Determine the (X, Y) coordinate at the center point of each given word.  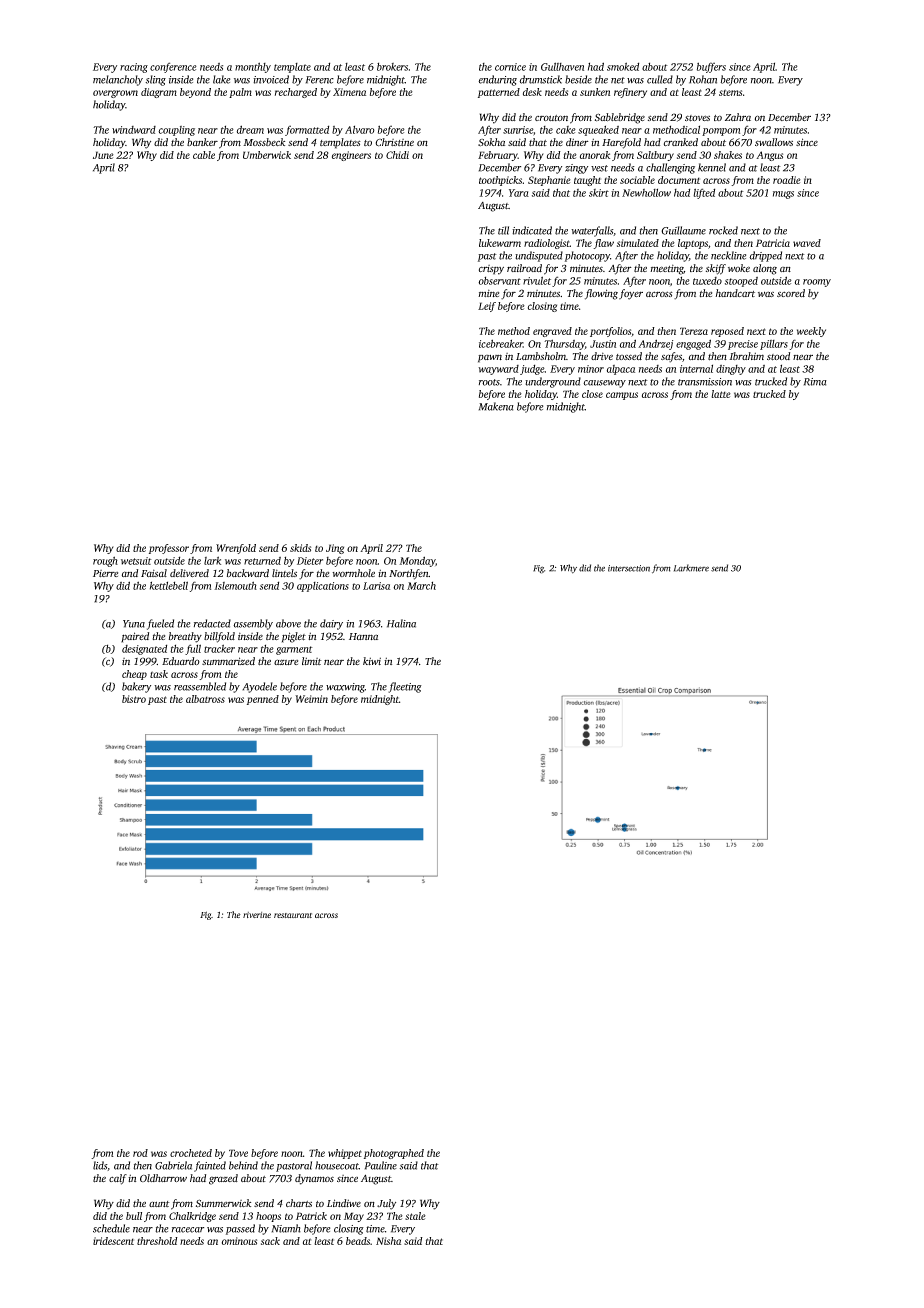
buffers (711, 67)
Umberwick (267, 155)
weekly (811, 332)
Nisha (388, 1241)
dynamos (314, 1179)
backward (248, 573)
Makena (496, 406)
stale (415, 1216)
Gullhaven (562, 66)
